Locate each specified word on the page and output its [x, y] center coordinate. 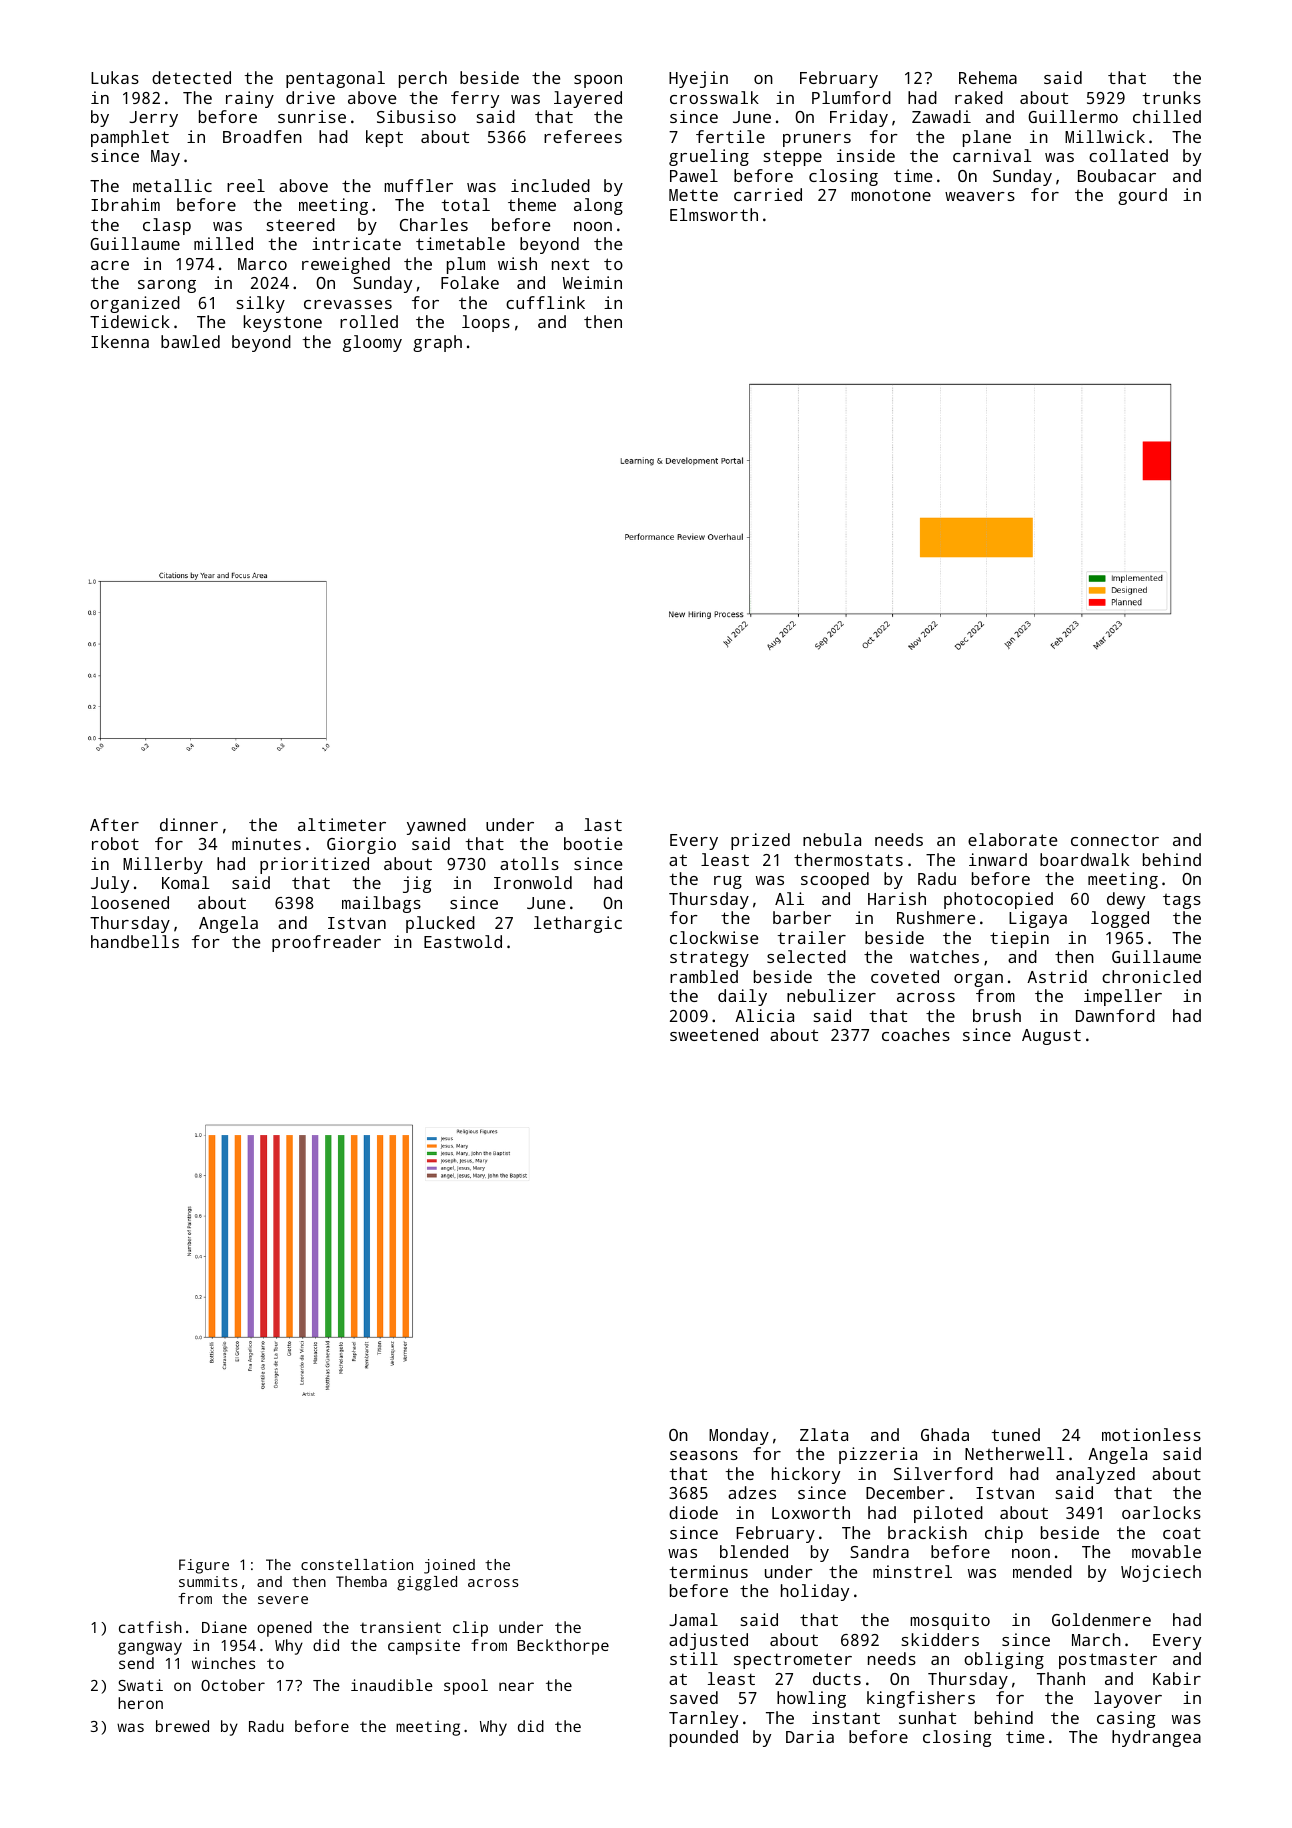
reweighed [346, 265]
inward [998, 859]
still [694, 1658]
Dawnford [1115, 1015]
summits [208, 1581]
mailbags [381, 904]
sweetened [714, 1034]
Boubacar [1117, 175]
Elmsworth [714, 214]
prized [760, 841]
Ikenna [120, 341]
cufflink [545, 302]
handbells [135, 941]
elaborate [1012, 839]
